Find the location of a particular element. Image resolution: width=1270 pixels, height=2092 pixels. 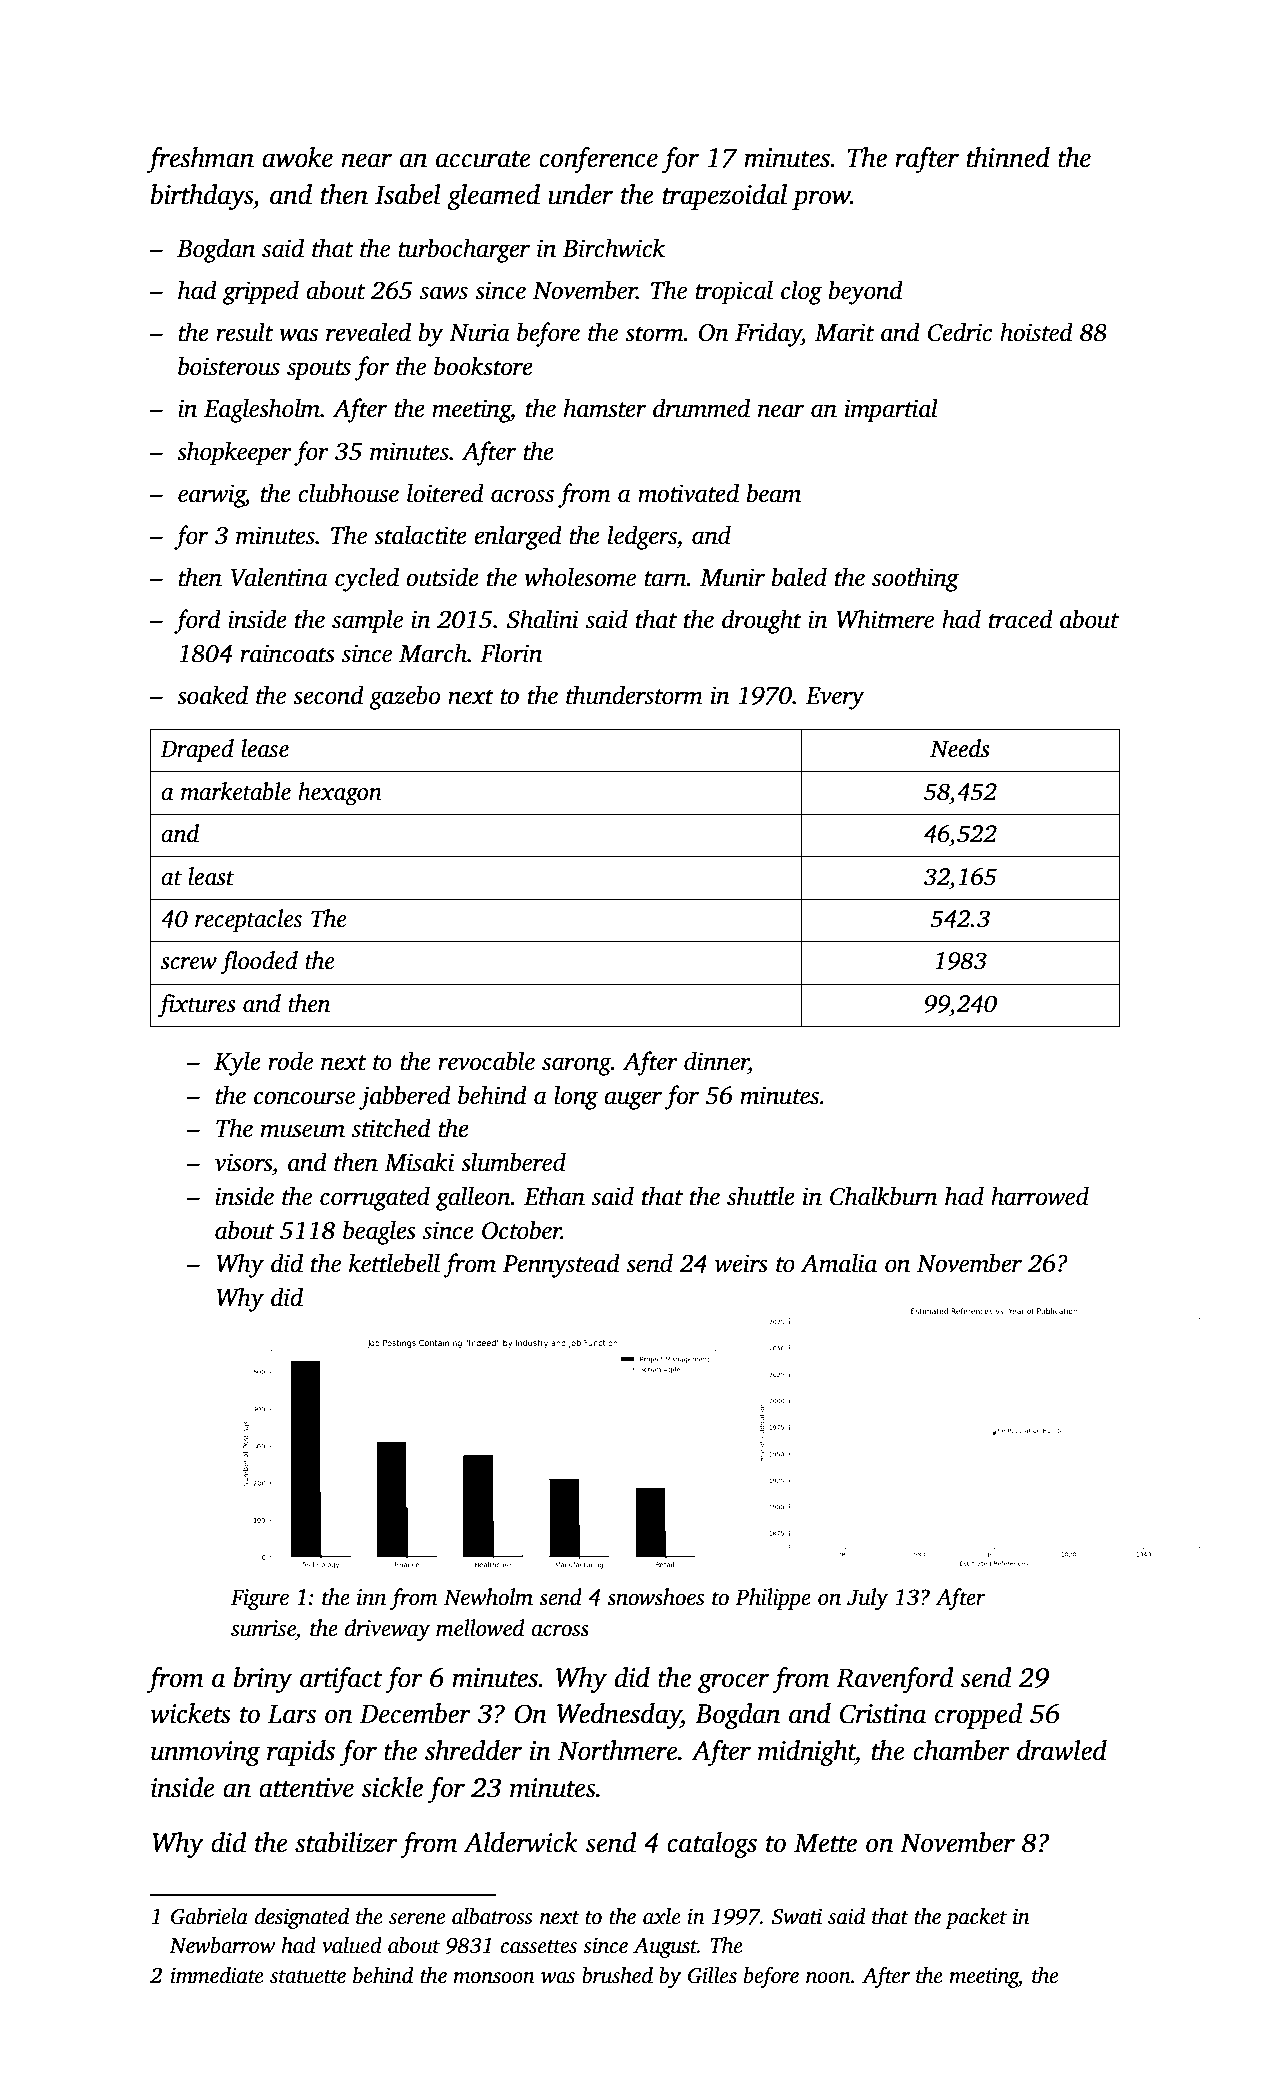

Amalia is located at coordinates (839, 1263).
